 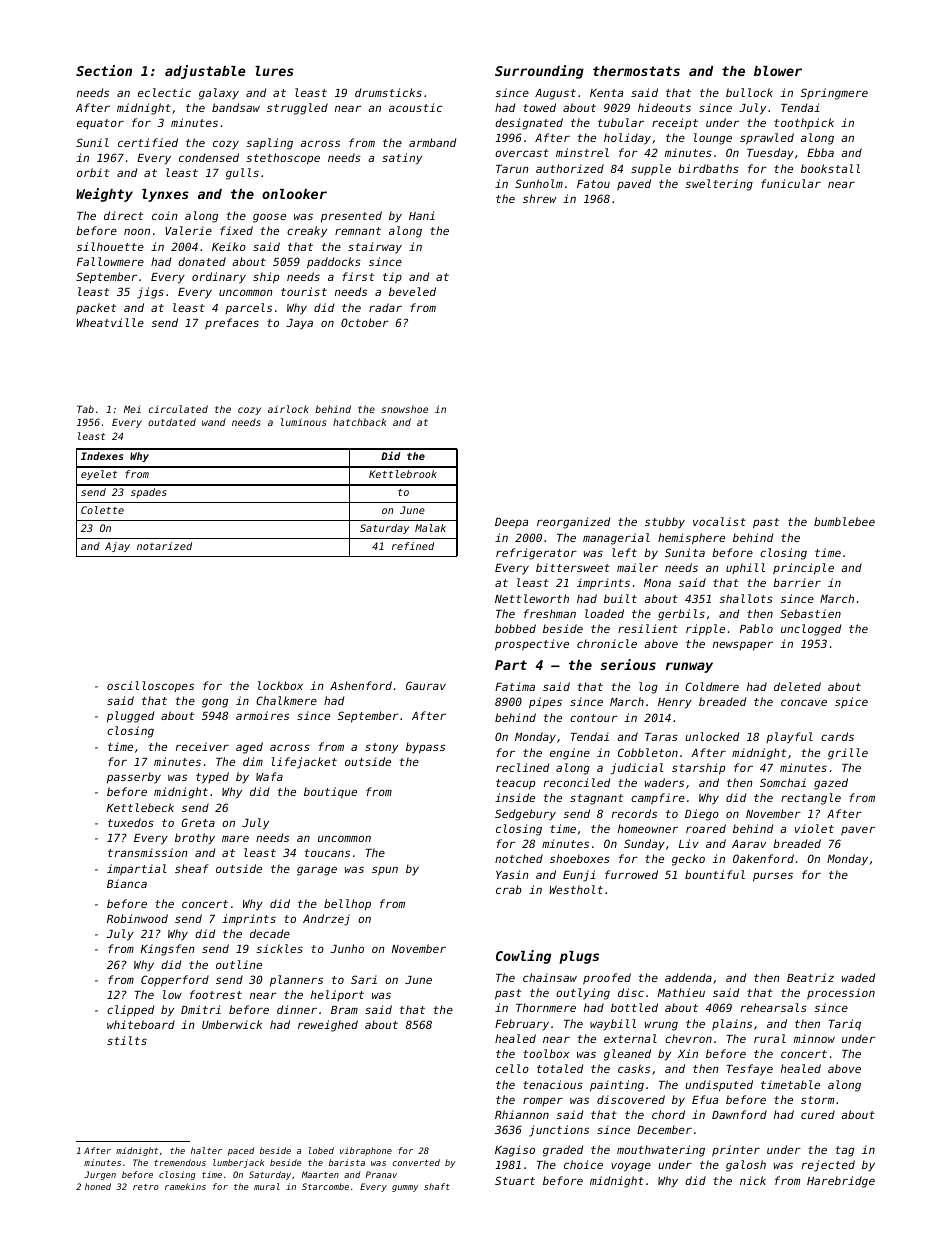 What do you see at coordinates (515, 1180) in the screenshot?
I see `Stuart` at bounding box center [515, 1180].
